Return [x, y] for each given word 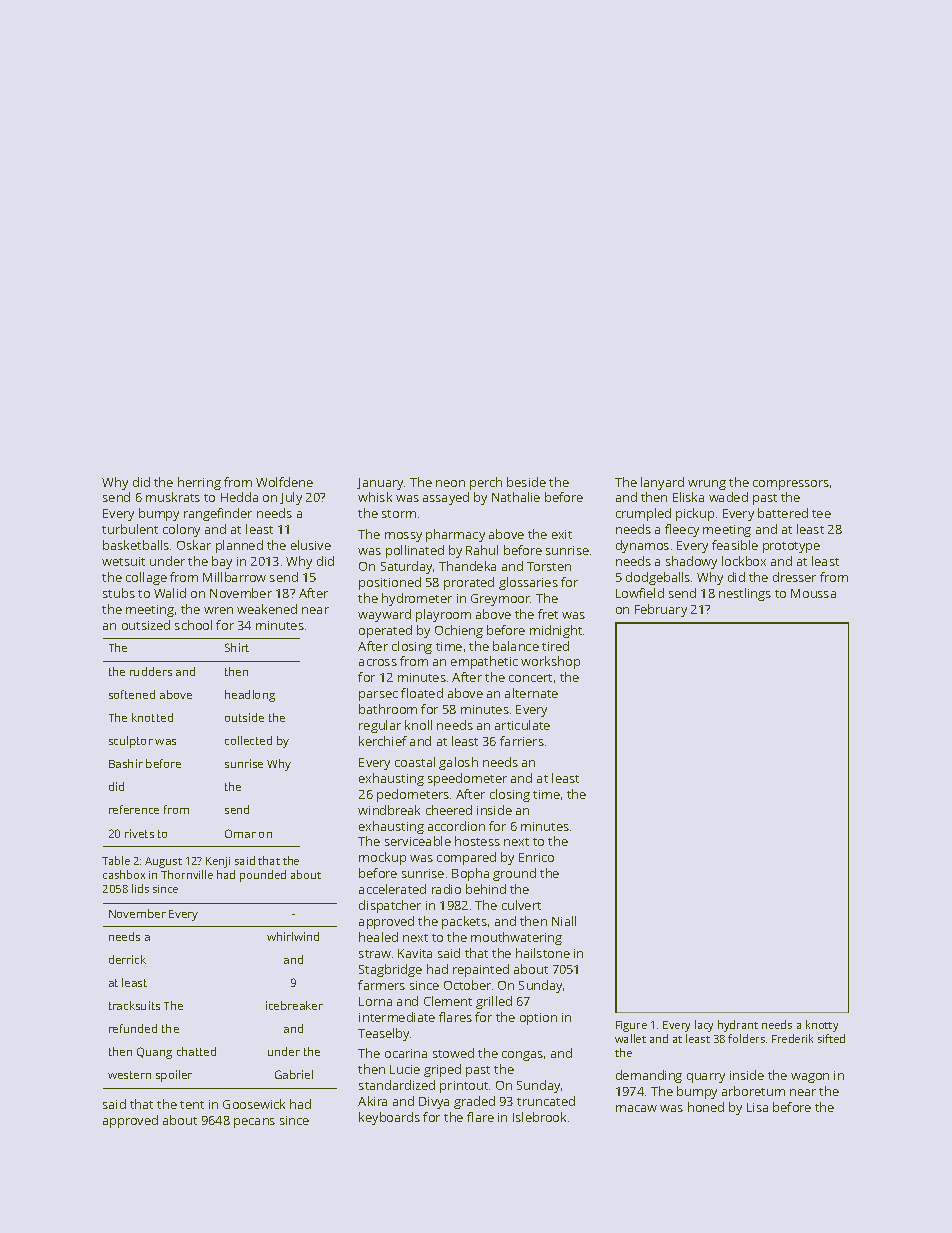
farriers [522, 741]
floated [422, 693]
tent [192, 1105]
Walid [170, 593]
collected [248, 740]
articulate [522, 725]
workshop [550, 662]
